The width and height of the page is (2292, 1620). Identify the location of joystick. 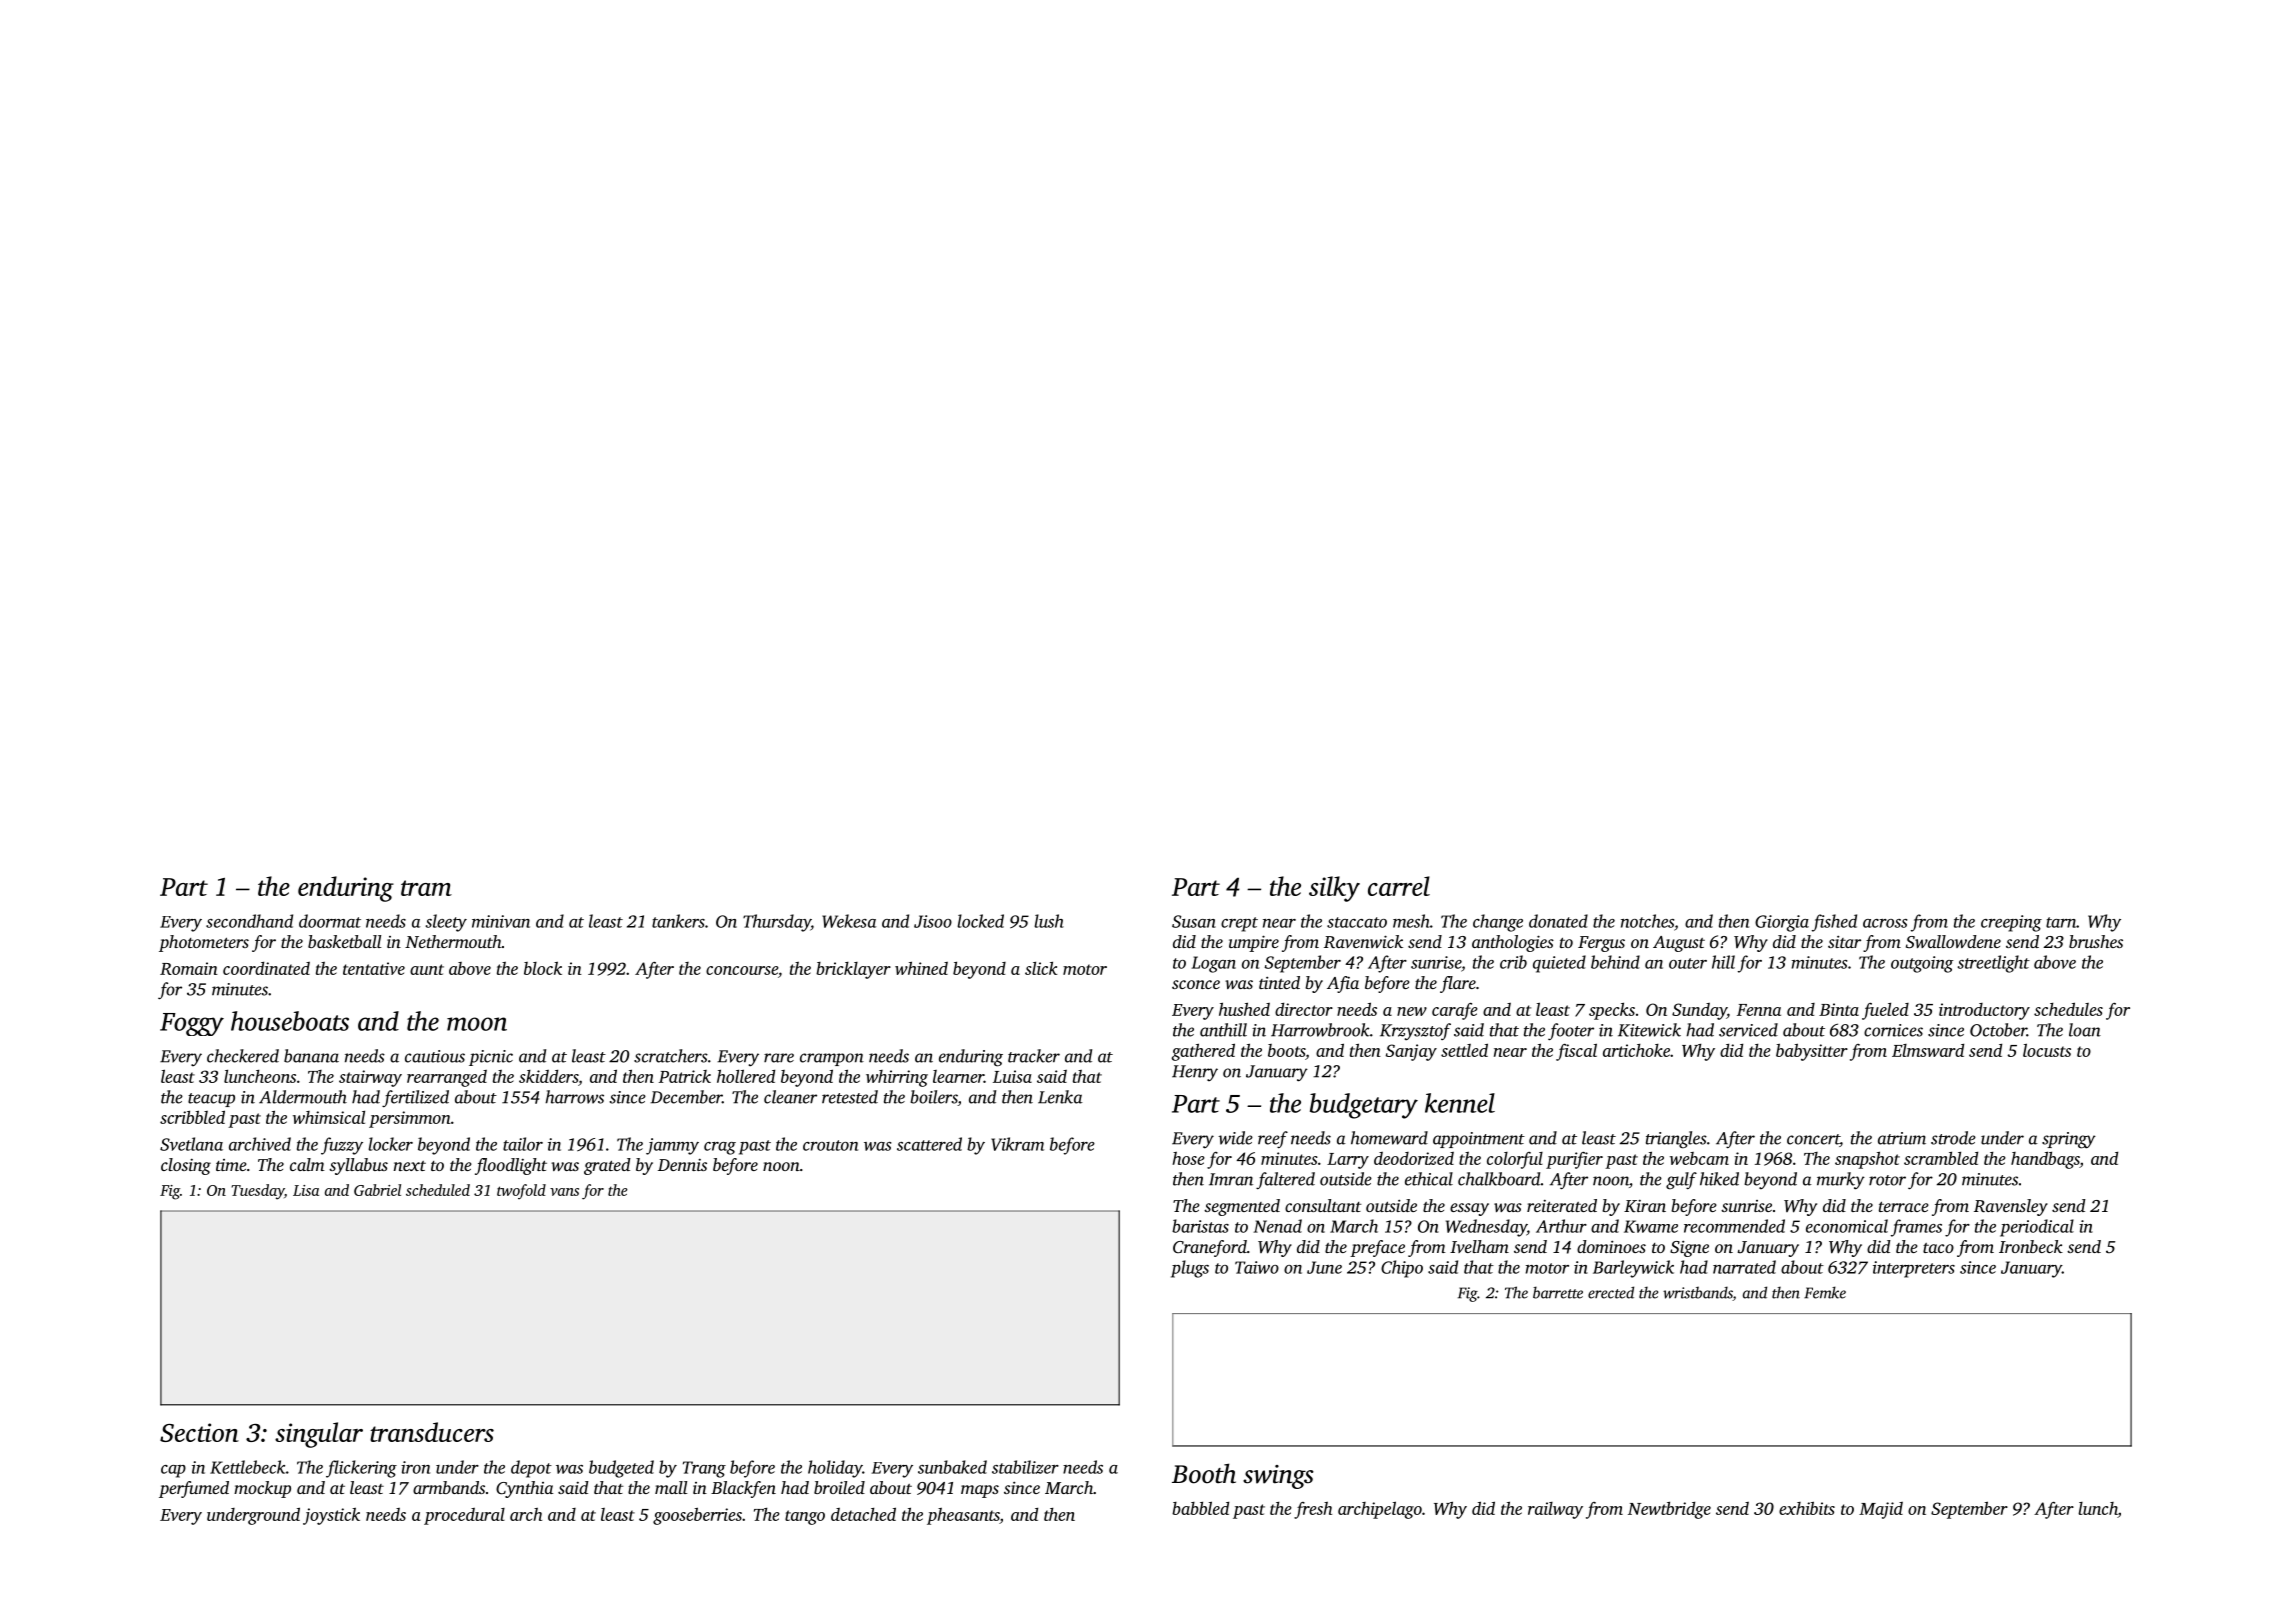
(331, 1516).
